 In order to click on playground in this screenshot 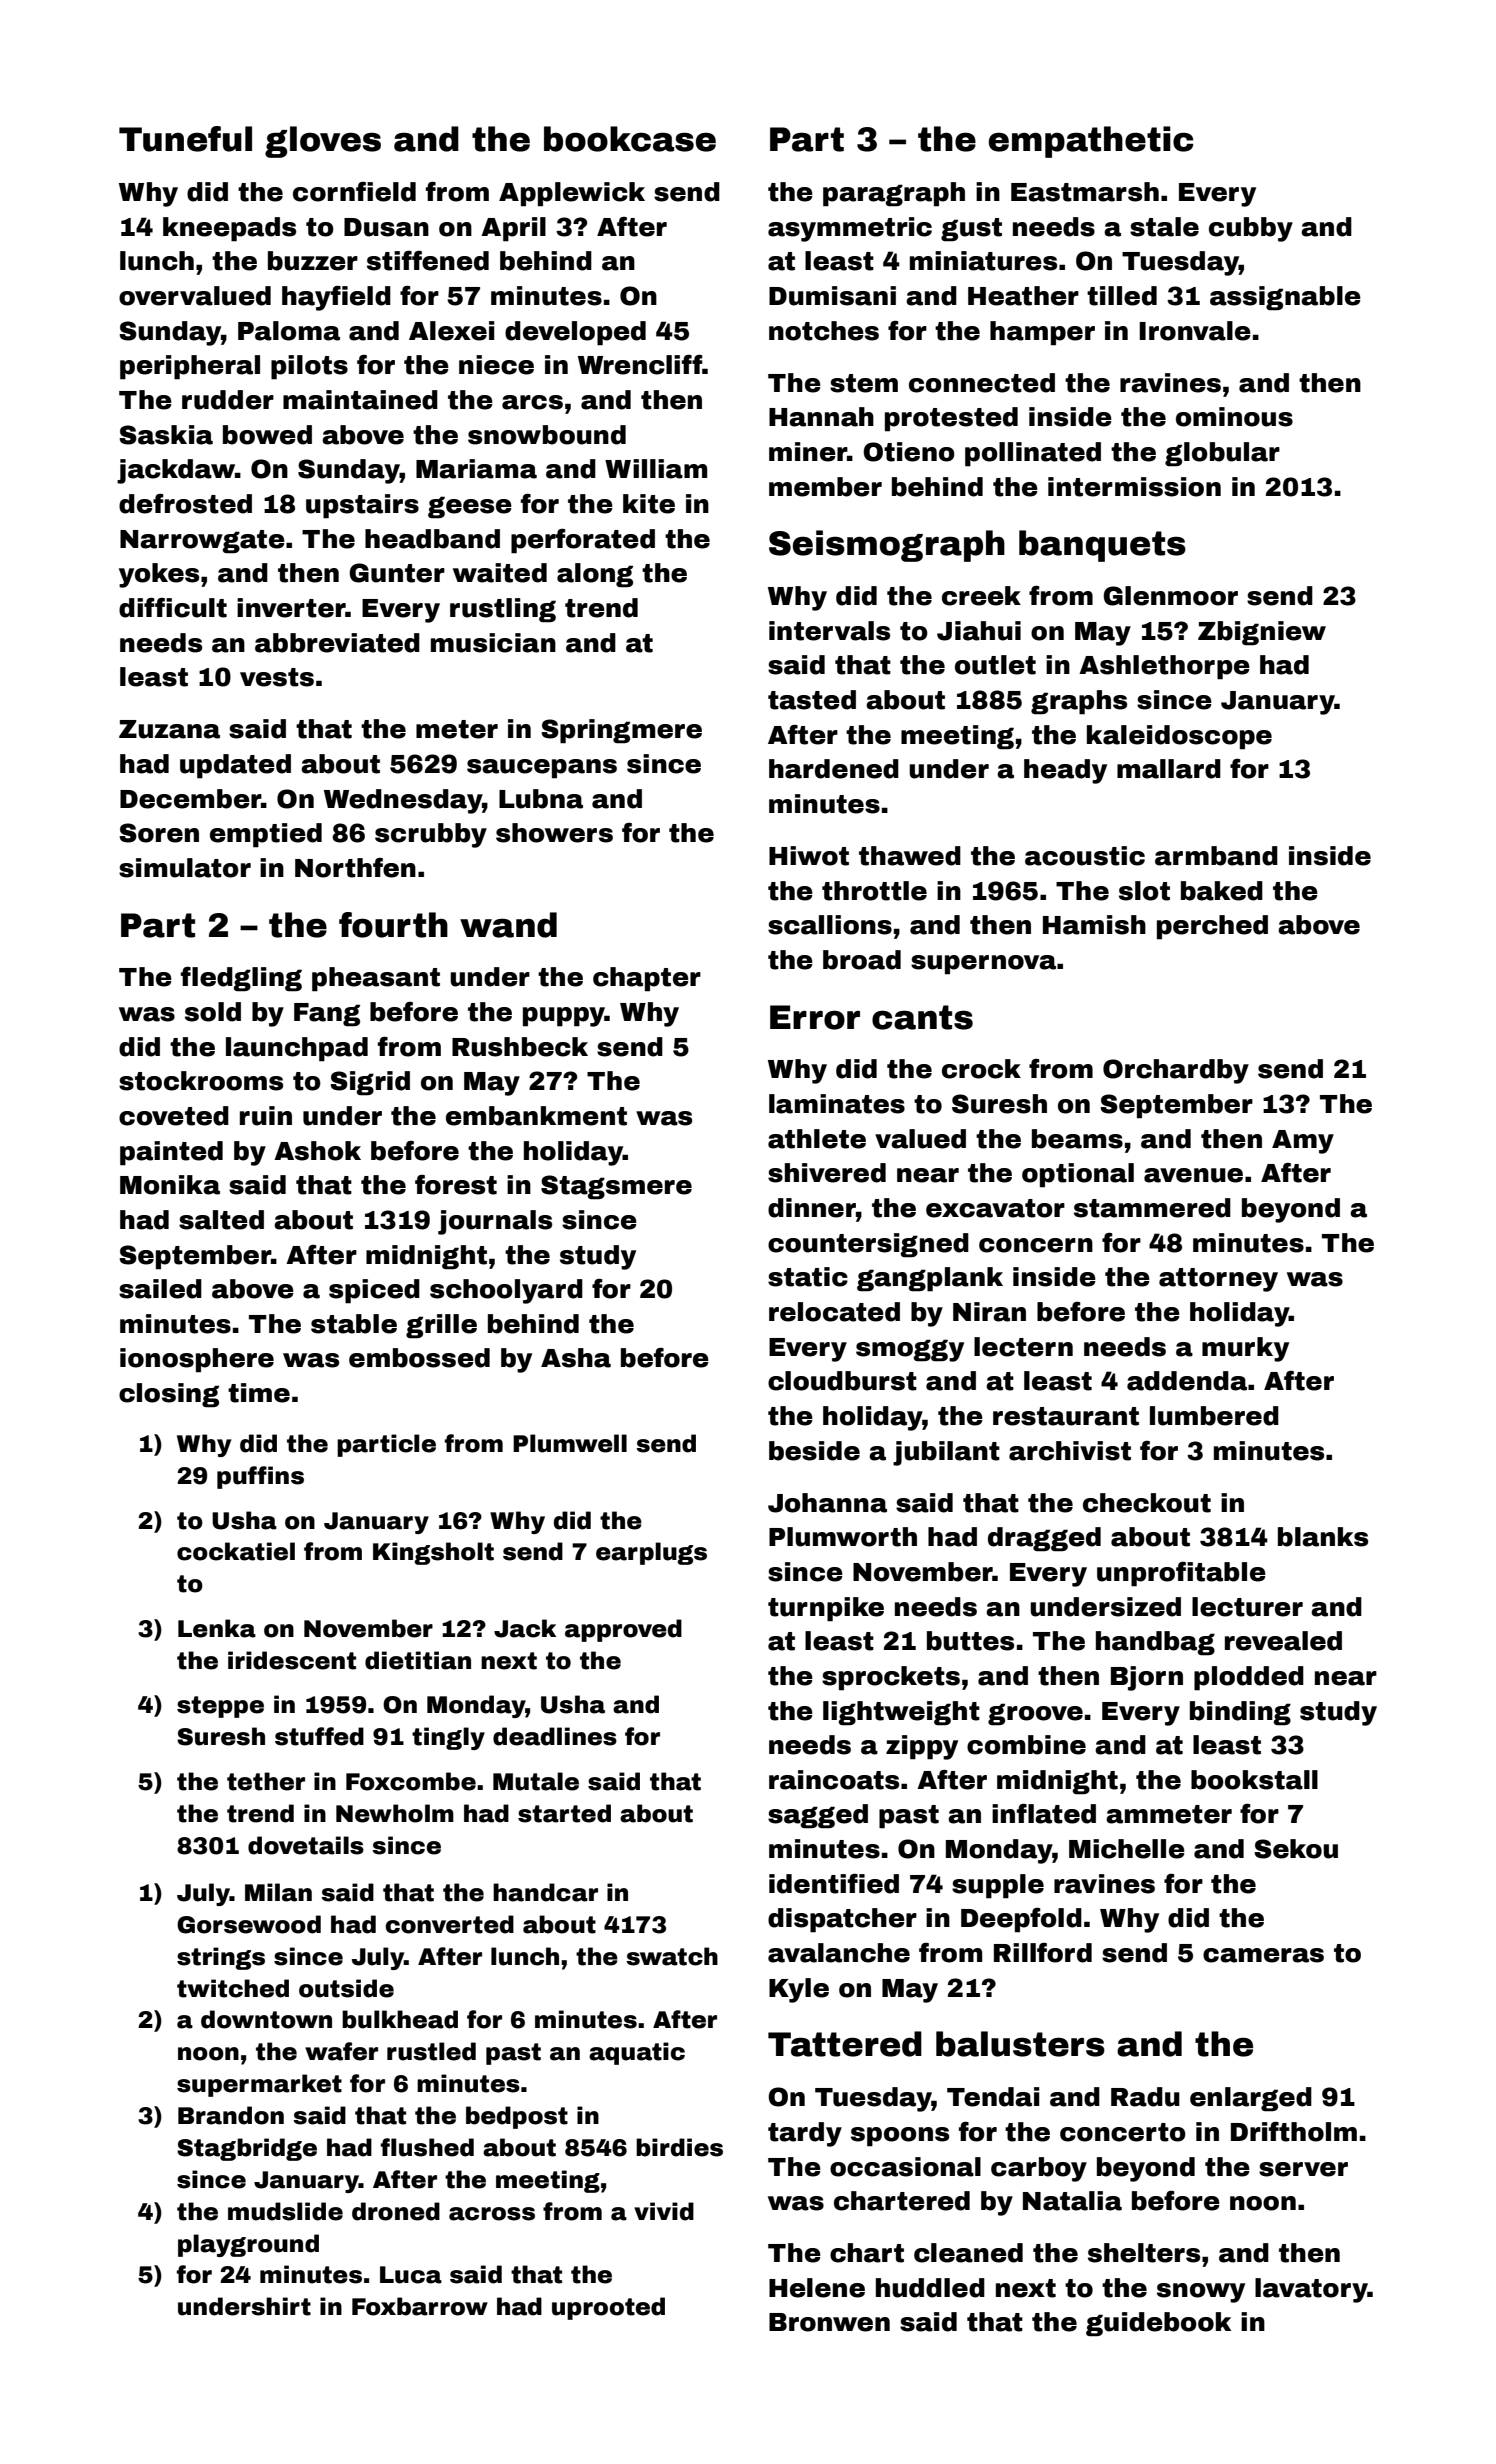, I will do `click(248, 2245)`.
